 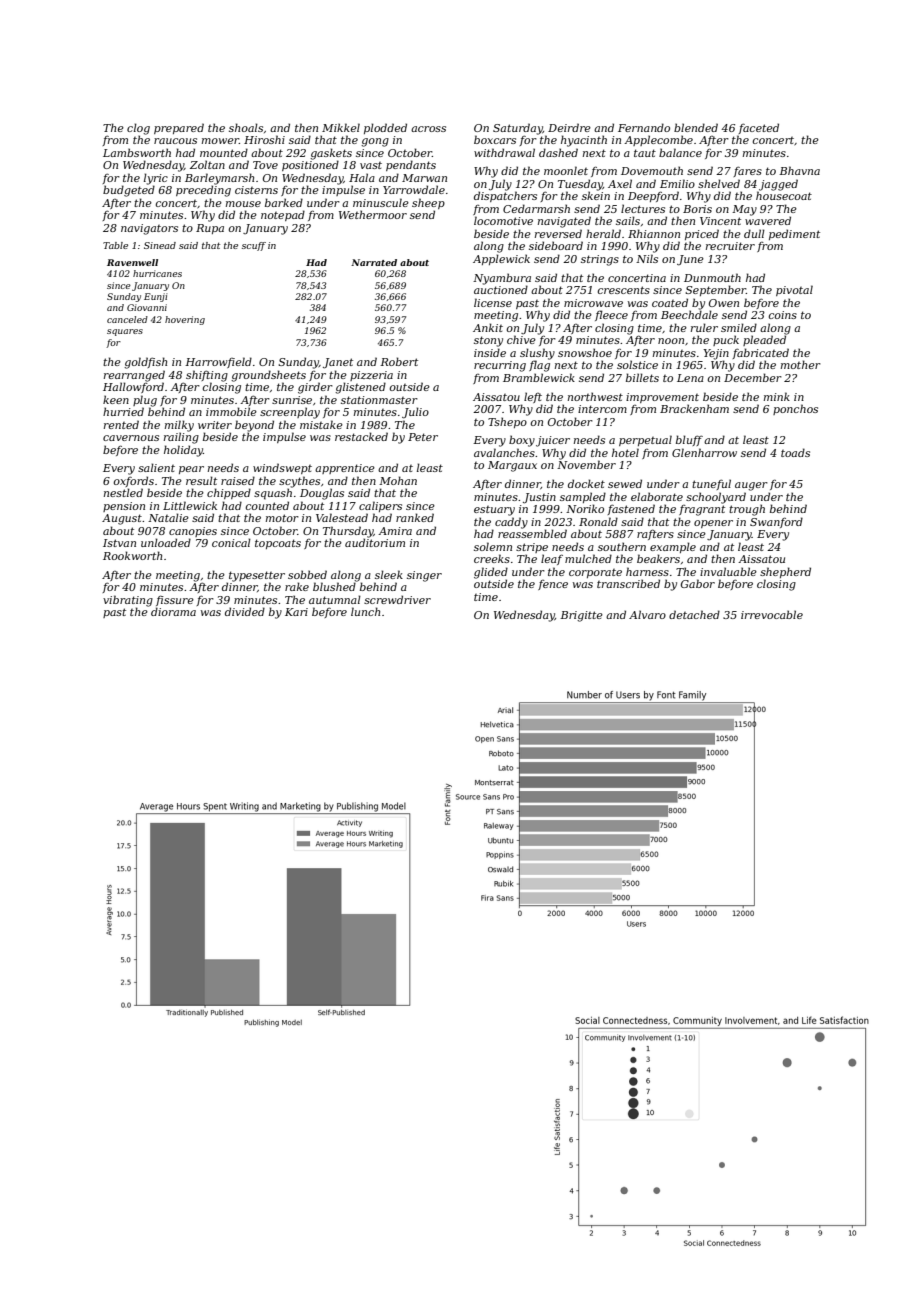 What do you see at coordinates (694, 614) in the screenshot?
I see `detached` at bounding box center [694, 614].
